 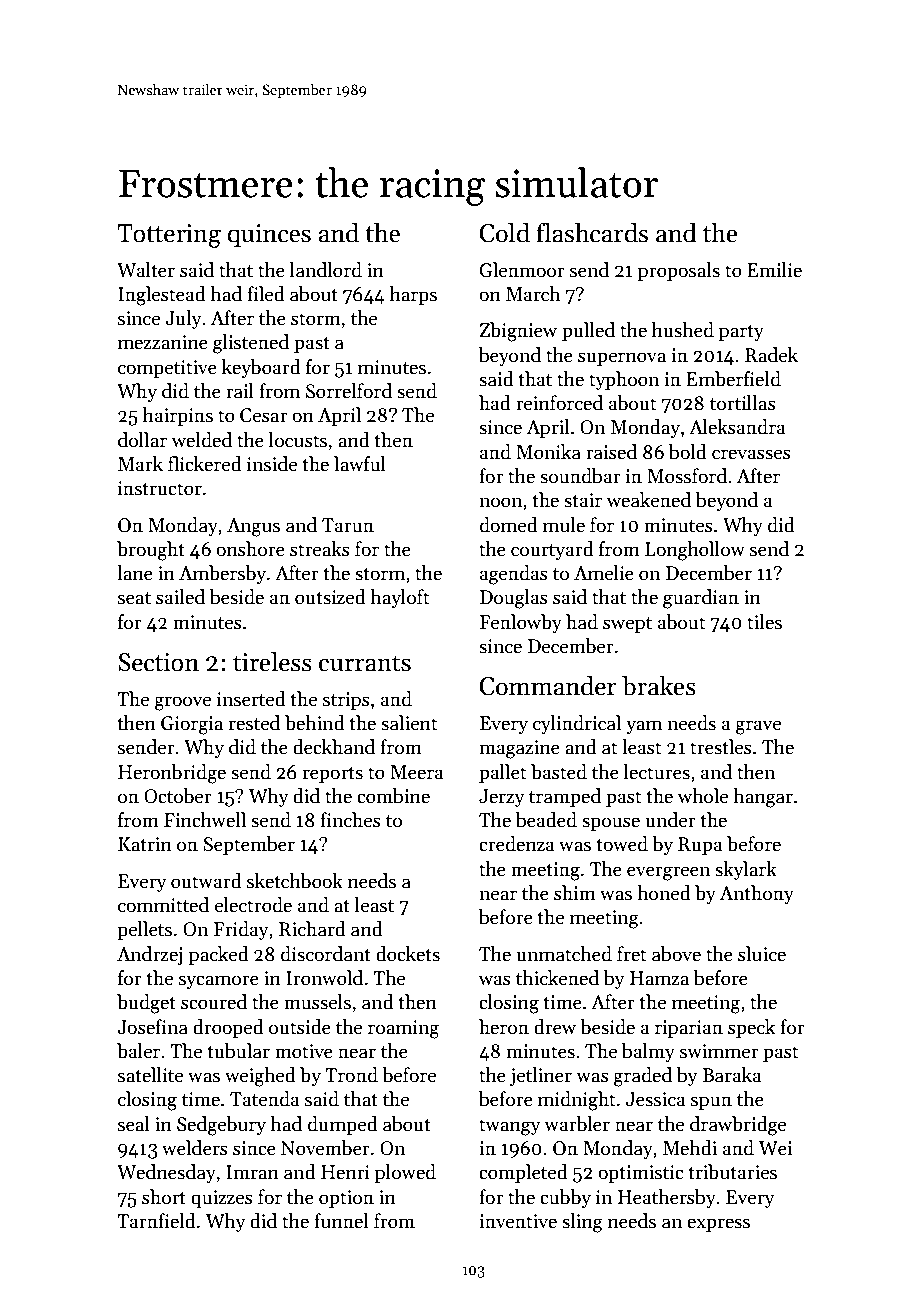 I want to click on flashcards, so click(x=592, y=233).
